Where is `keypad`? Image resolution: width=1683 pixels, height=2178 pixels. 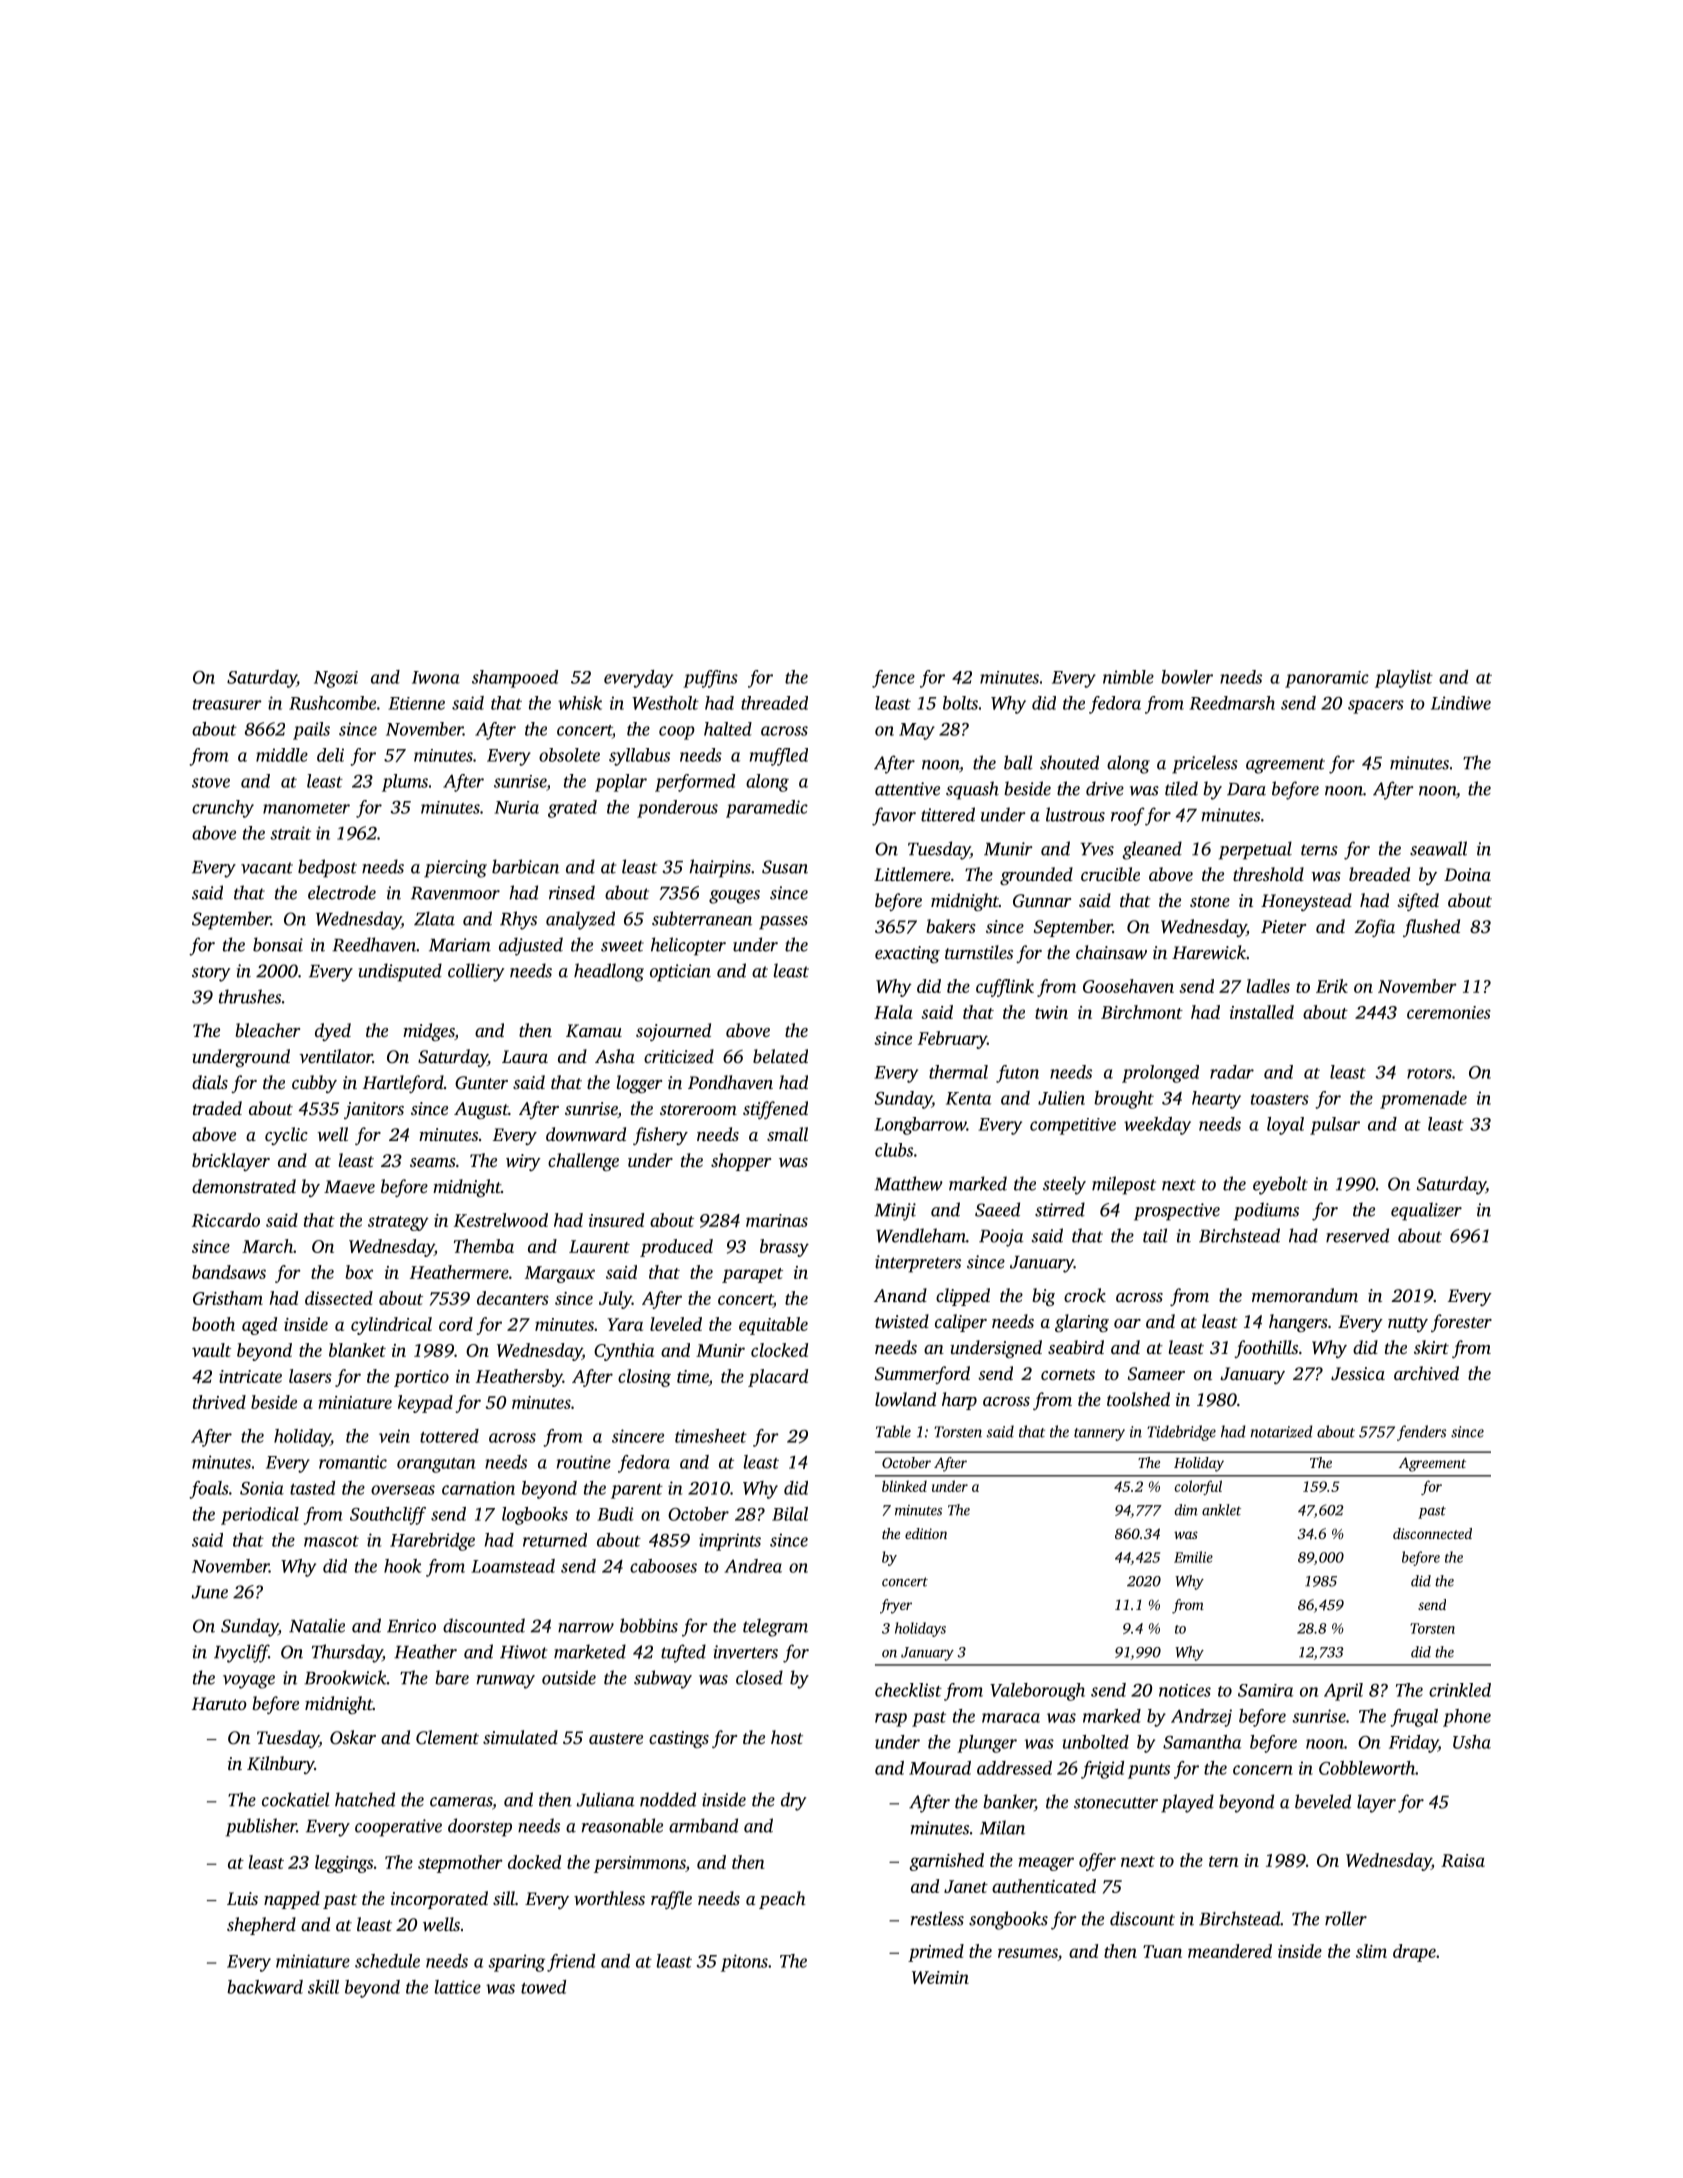
keypad is located at coordinates (425, 1404).
